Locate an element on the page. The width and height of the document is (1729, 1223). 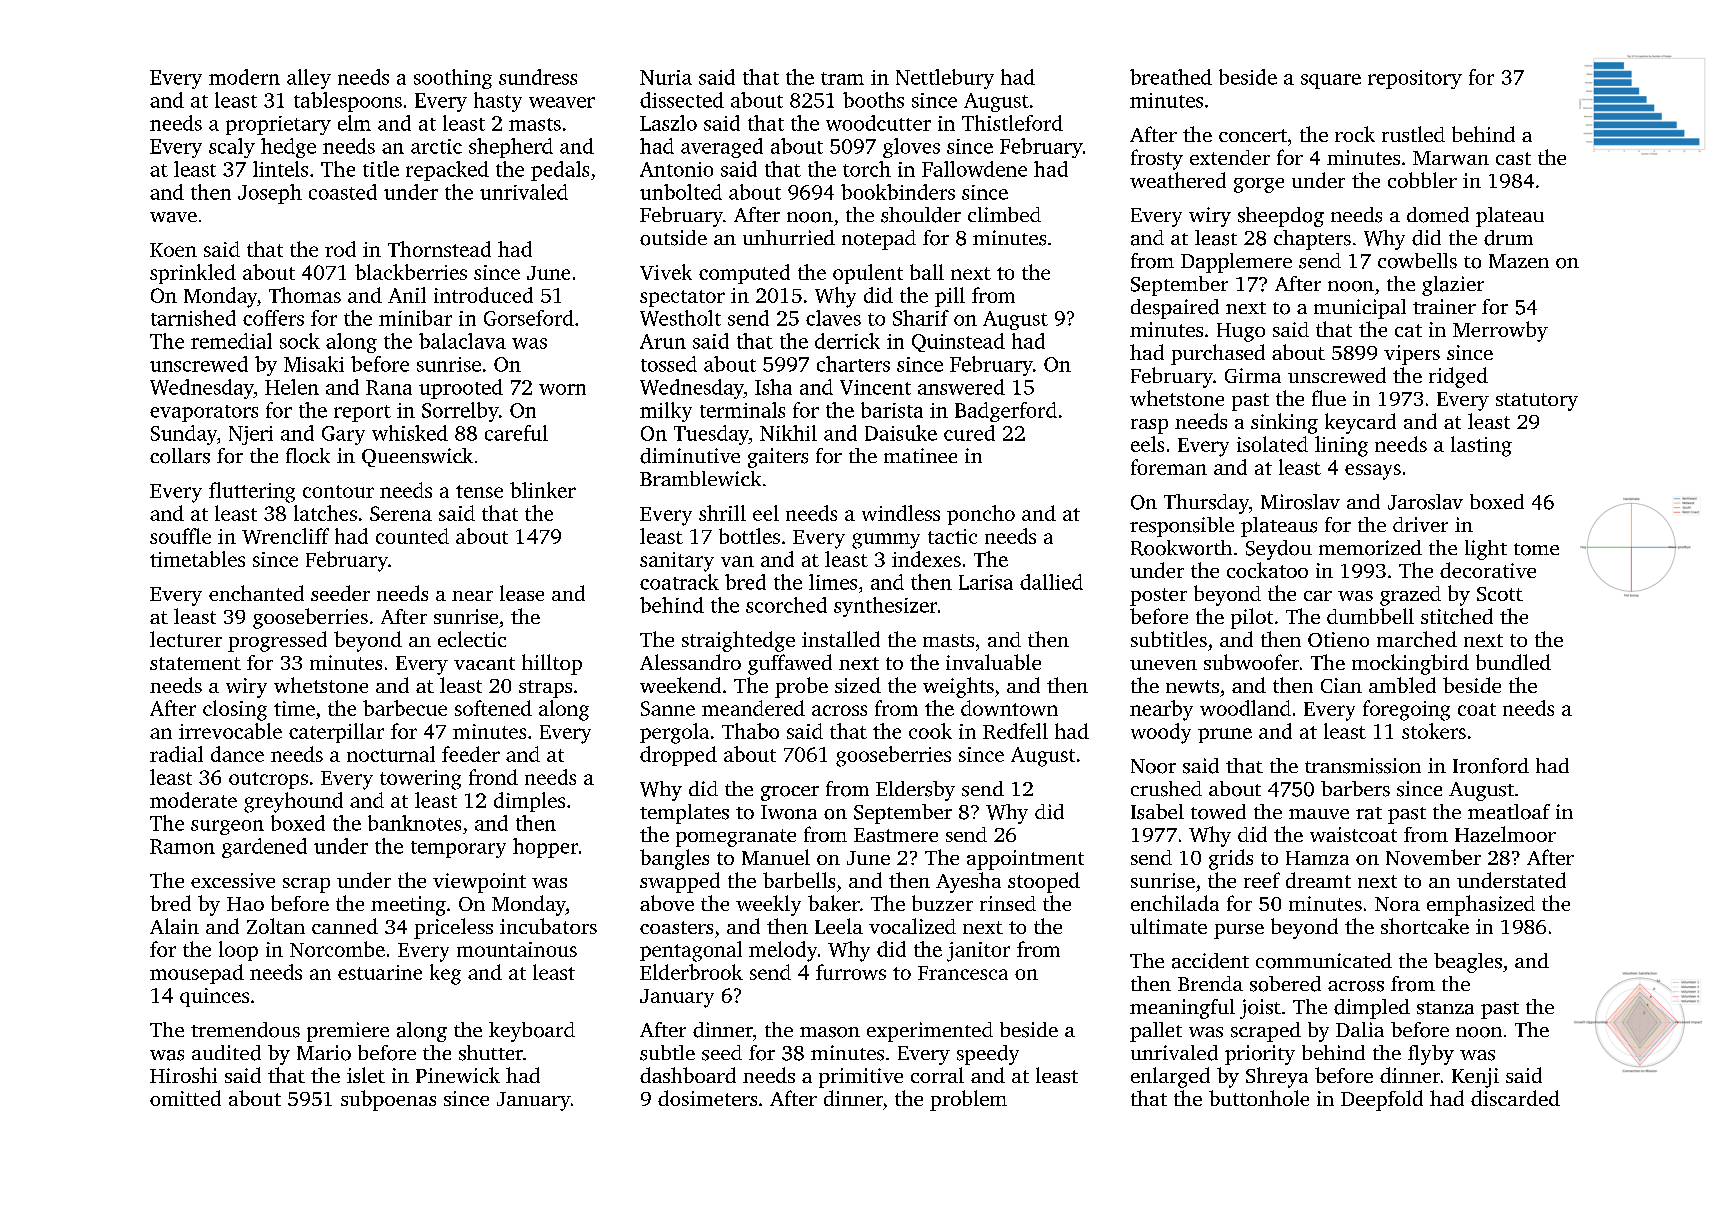
nocturnal is located at coordinates (391, 754).
